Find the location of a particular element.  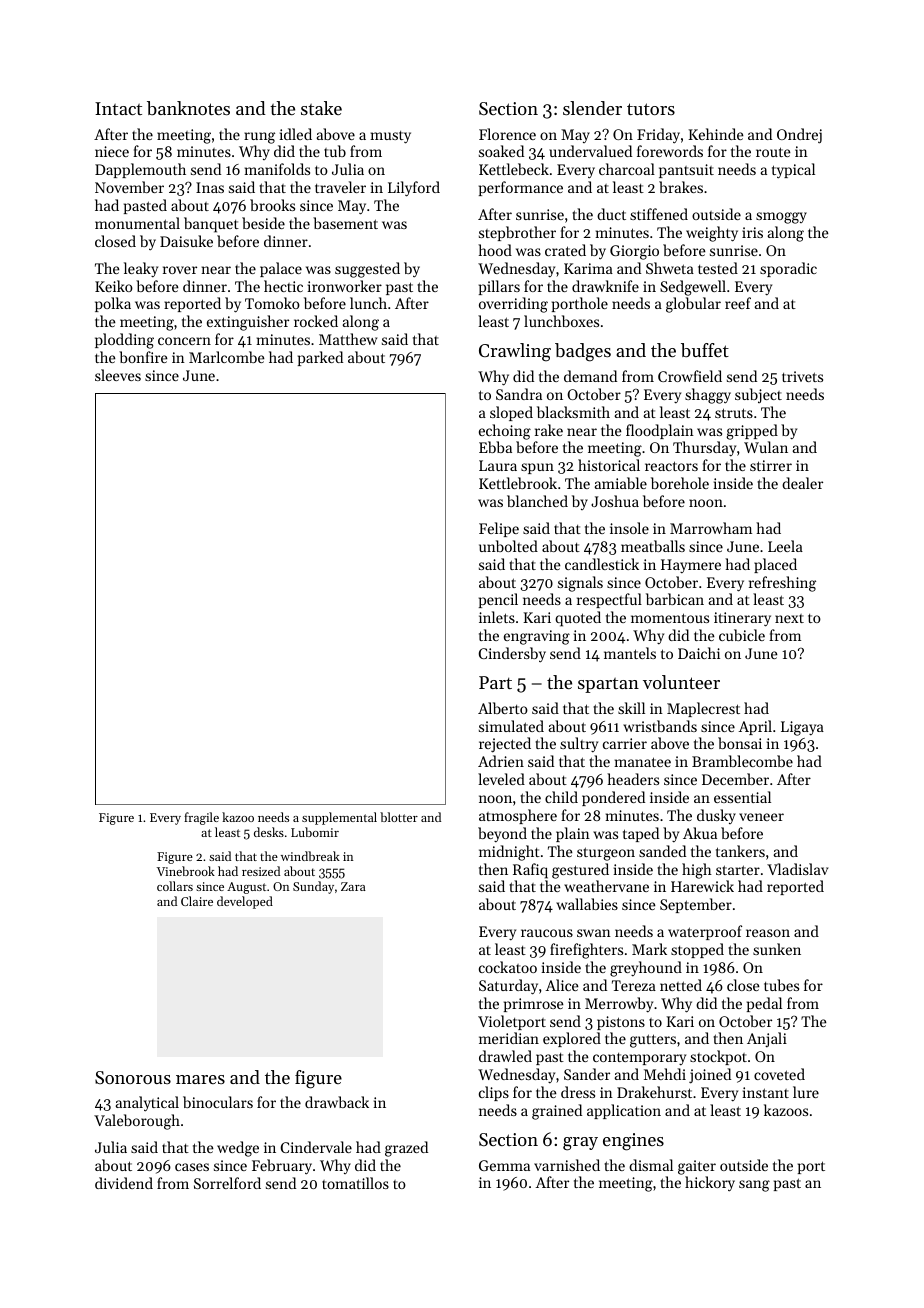

Alberto is located at coordinates (503, 708).
